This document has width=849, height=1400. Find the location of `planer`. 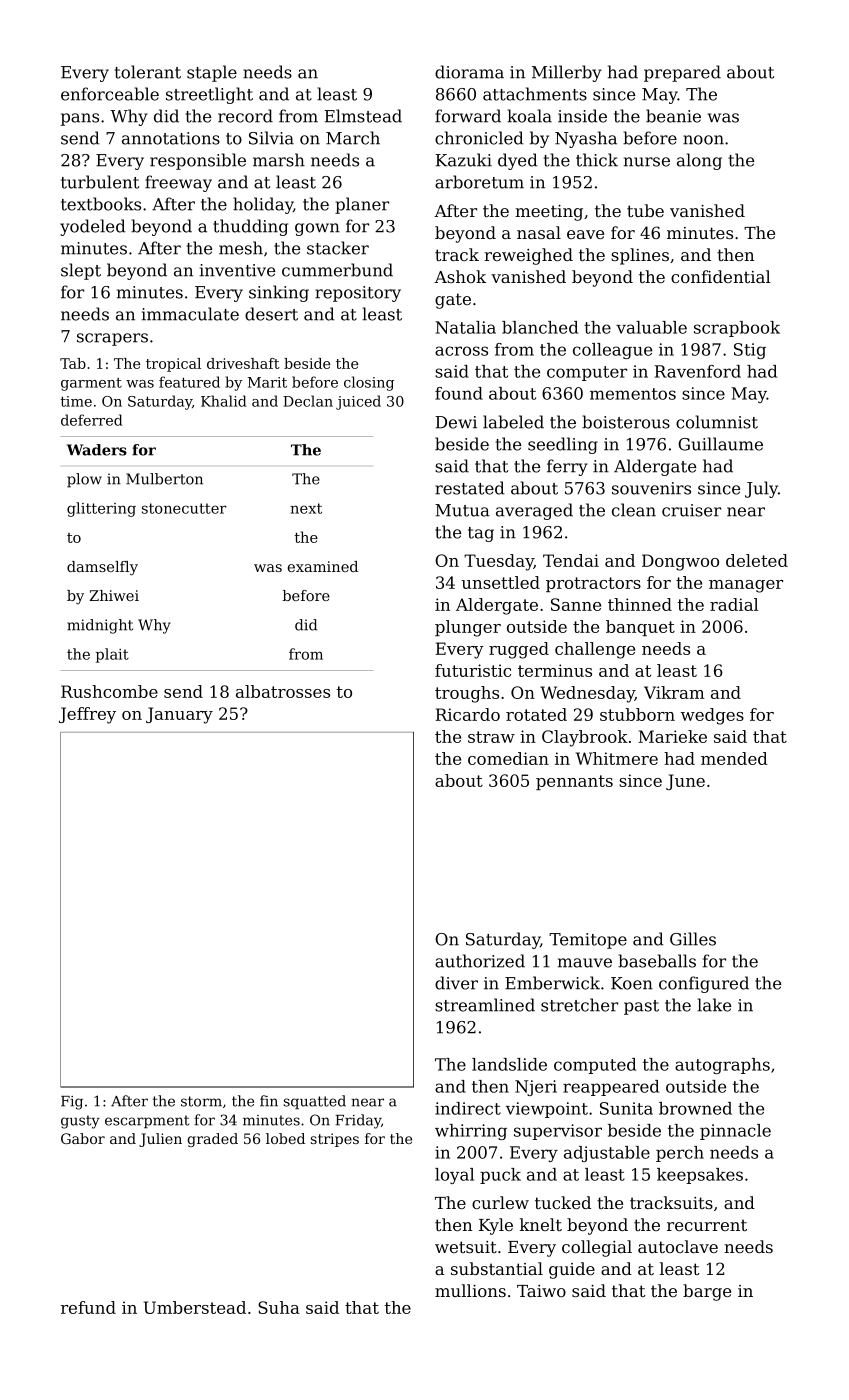

planer is located at coordinates (362, 205).
